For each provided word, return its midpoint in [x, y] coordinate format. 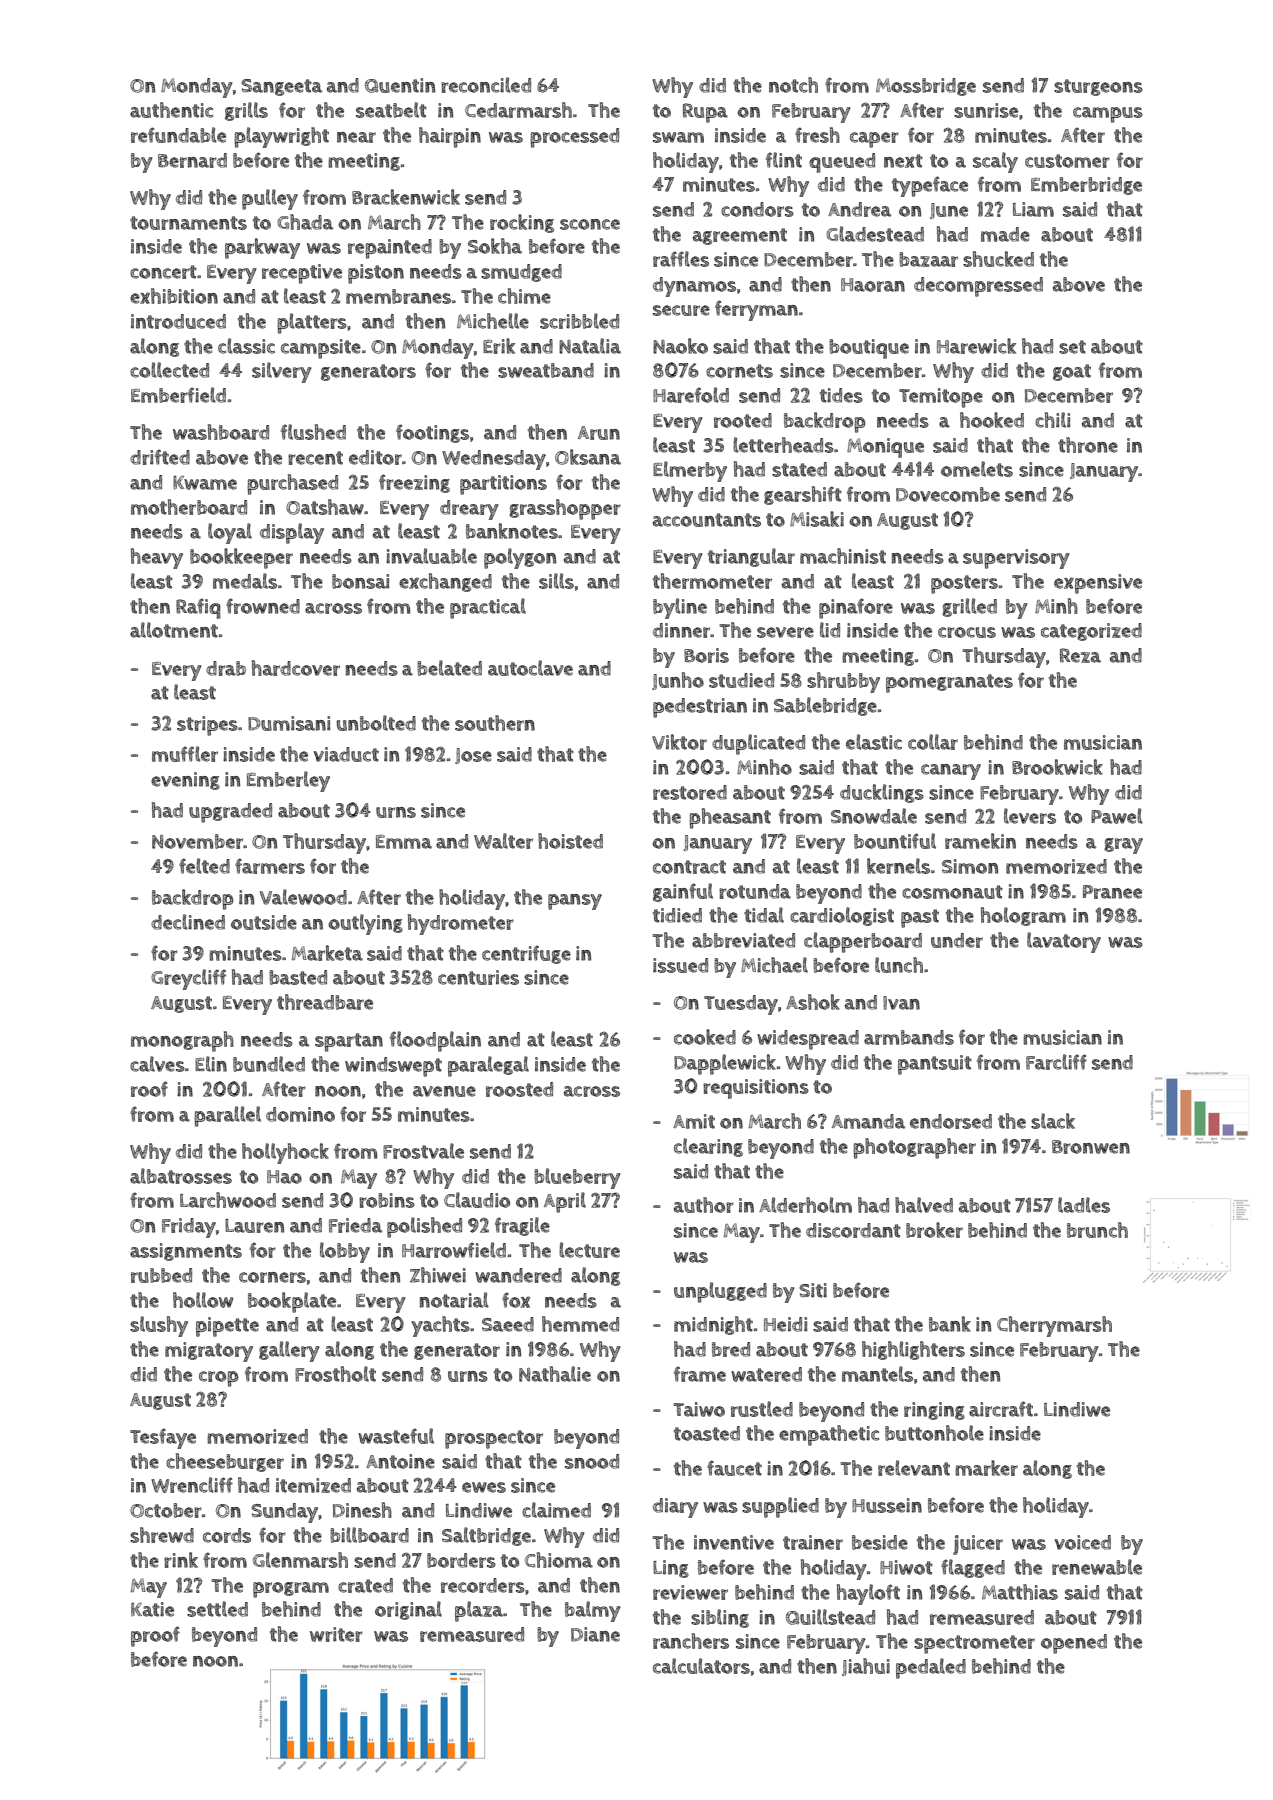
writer [336, 1634]
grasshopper [565, 509]
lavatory [1064, 942]
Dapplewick [725, 1064]
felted [204, 866]
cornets [739, 371]
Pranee [1112, 892]
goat [1072, 372]
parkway [262, 248]
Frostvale [423, 1151]
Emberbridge [1086, 186]
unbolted [376, 723]
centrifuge [526, 954]
